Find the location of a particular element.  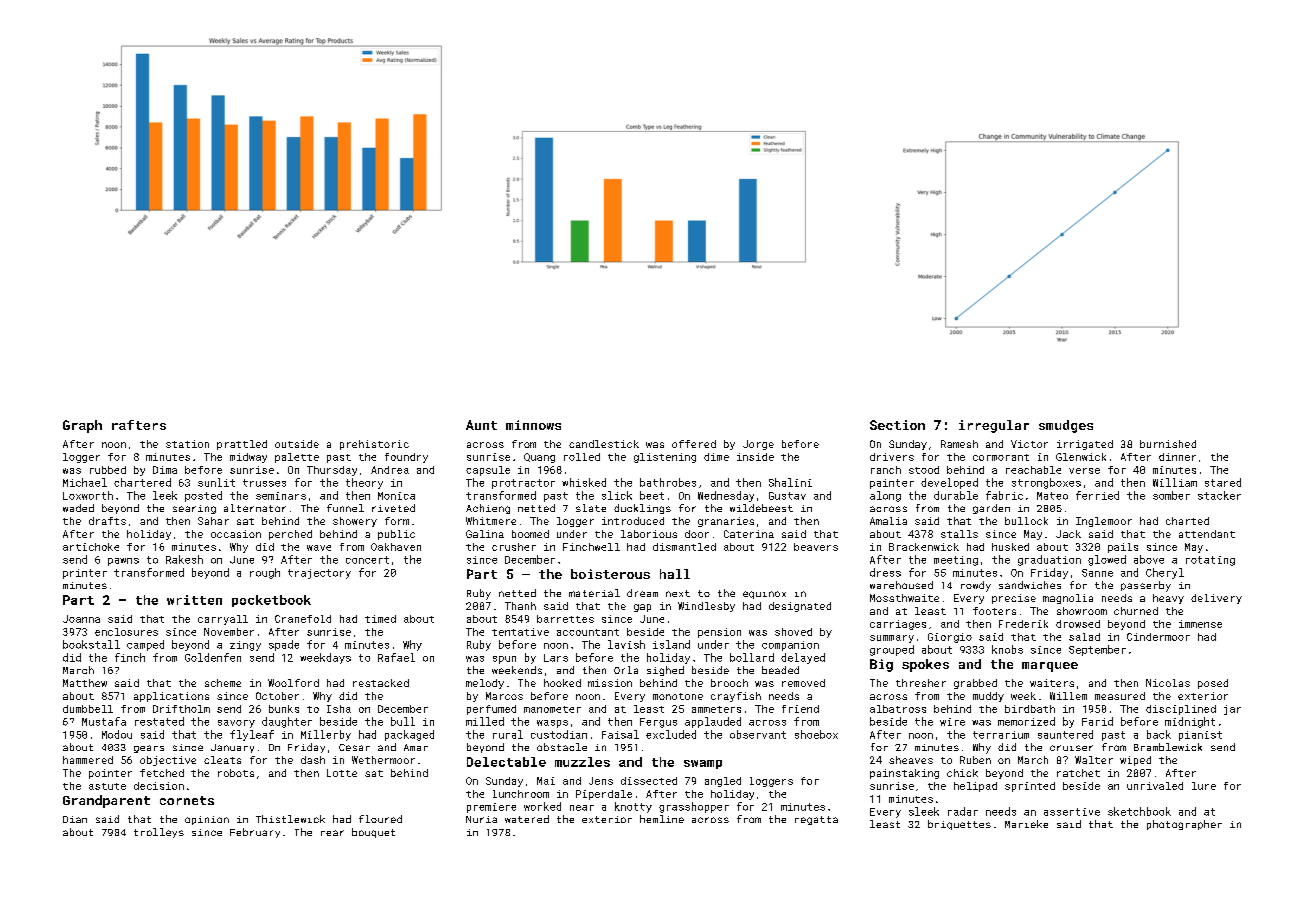

outside is located at coordinates (297, 444).
